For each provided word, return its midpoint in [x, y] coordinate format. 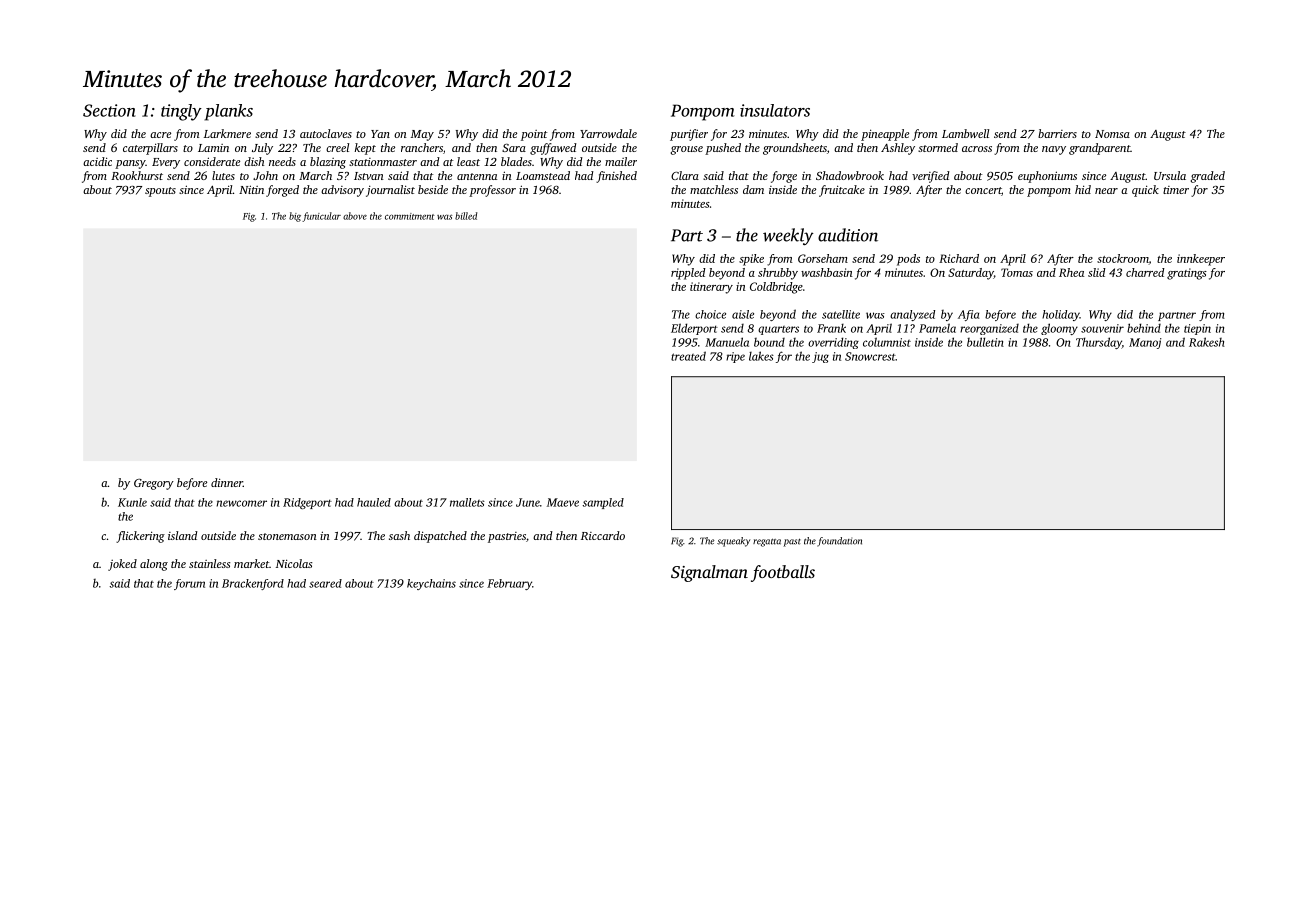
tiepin [1197, 329]
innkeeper [1201, 260]
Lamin [213, 148]
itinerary [711, 288]
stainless [209, 563]
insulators [775, 110]
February [509, 584]
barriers [1057, 133]
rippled [688, 274]
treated [688, 356]
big [295, 217]
